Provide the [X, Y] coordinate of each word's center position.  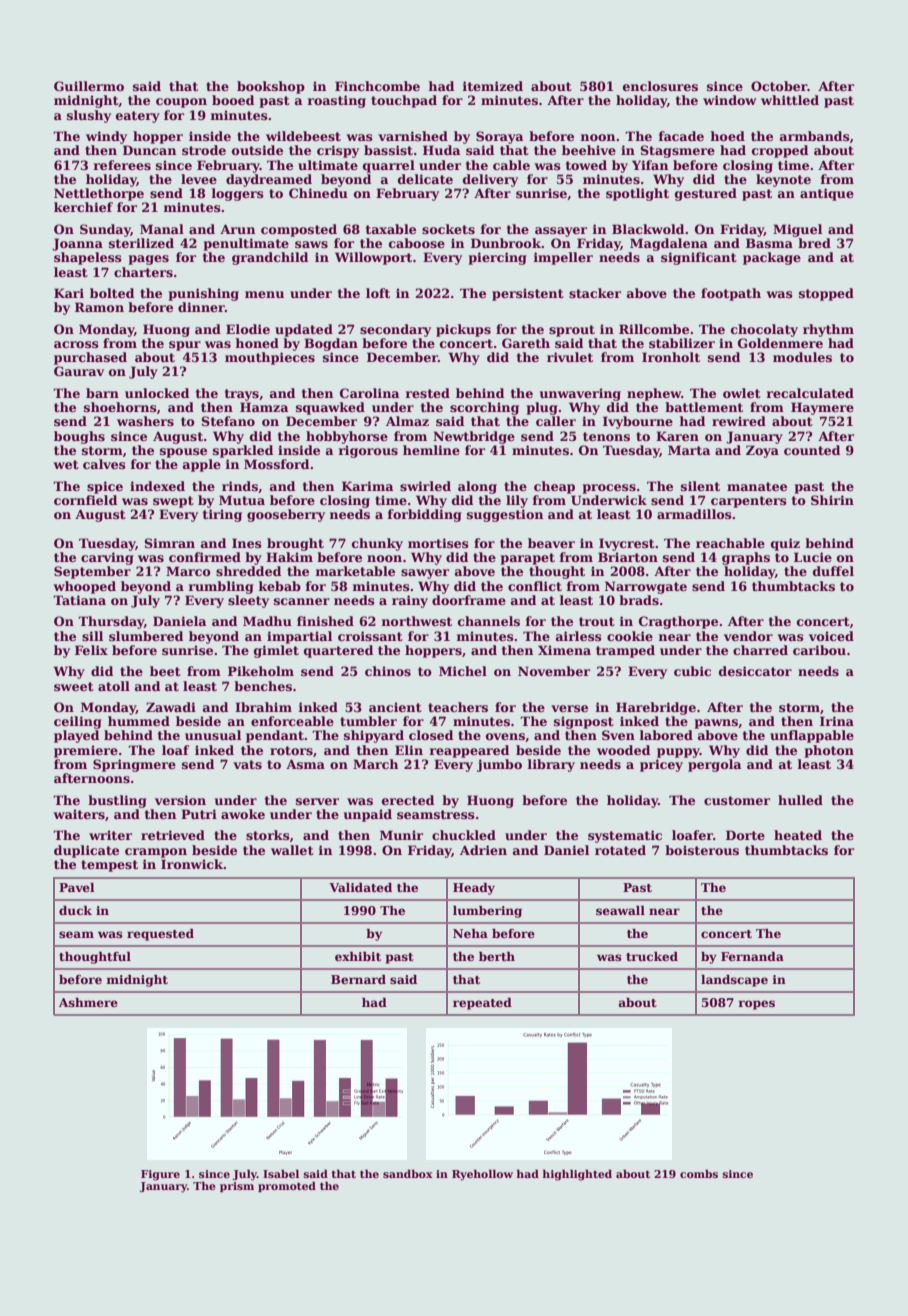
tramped [625, 651]
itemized [493, 86]
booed [233, 100]
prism [237, 1187]
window [730, 100]
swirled [425, 486]
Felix [91, 650]
